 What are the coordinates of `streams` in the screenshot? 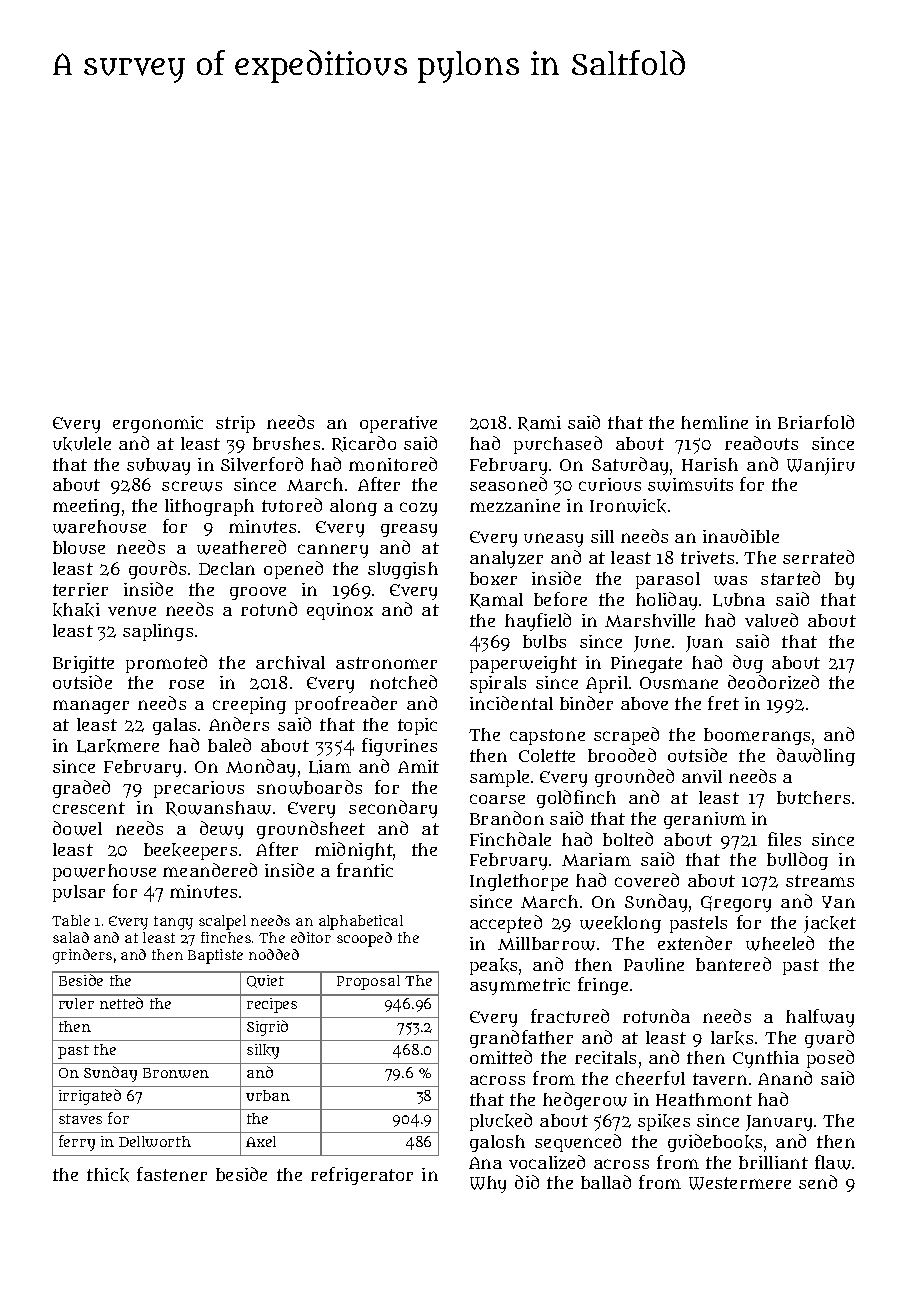 It's located at (820, 881).
